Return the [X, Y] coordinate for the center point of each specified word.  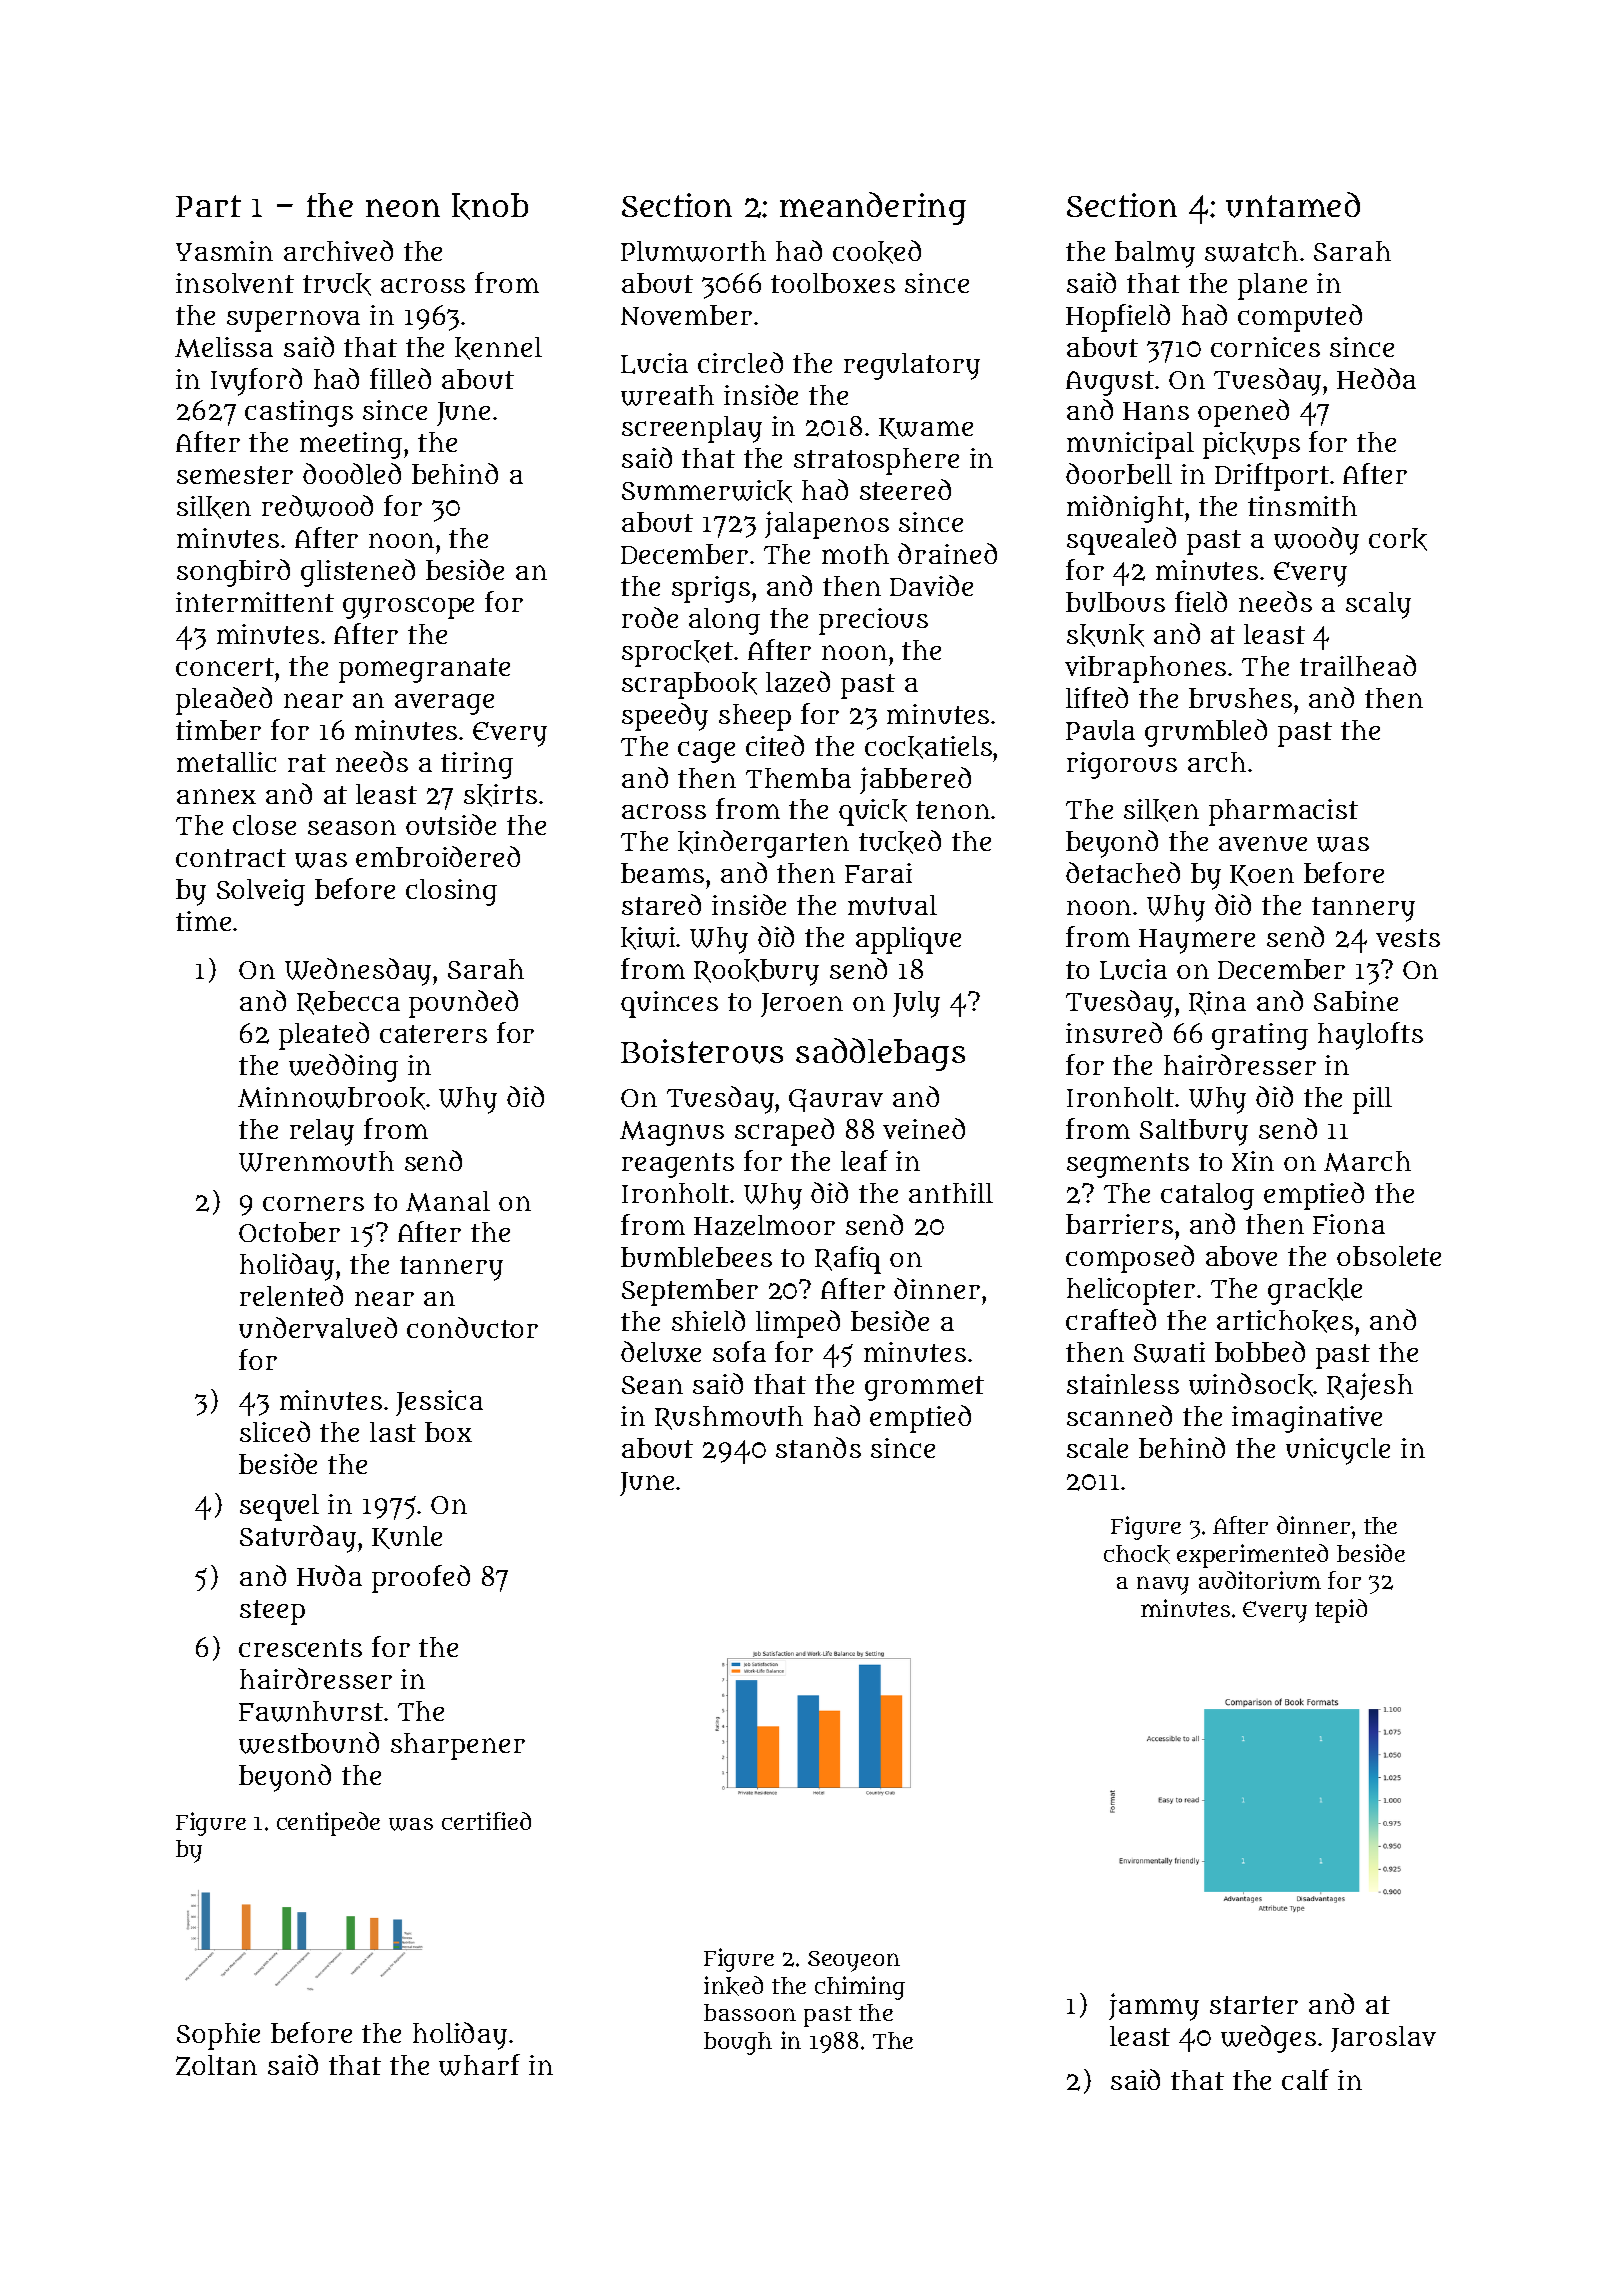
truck [337, 284]
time [203, 921]
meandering [873, 208]
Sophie [218, 2036]
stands [818, 1447]
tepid [1341, 1611]
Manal [448, 1201]
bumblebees [696, 1257]
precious [873, 621]
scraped [784, 1132]
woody [1316, 541]
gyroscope [408, 608]
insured [1114, 1032]
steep [272, 1612]
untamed [1293, 205]
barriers [1119, 1224]
